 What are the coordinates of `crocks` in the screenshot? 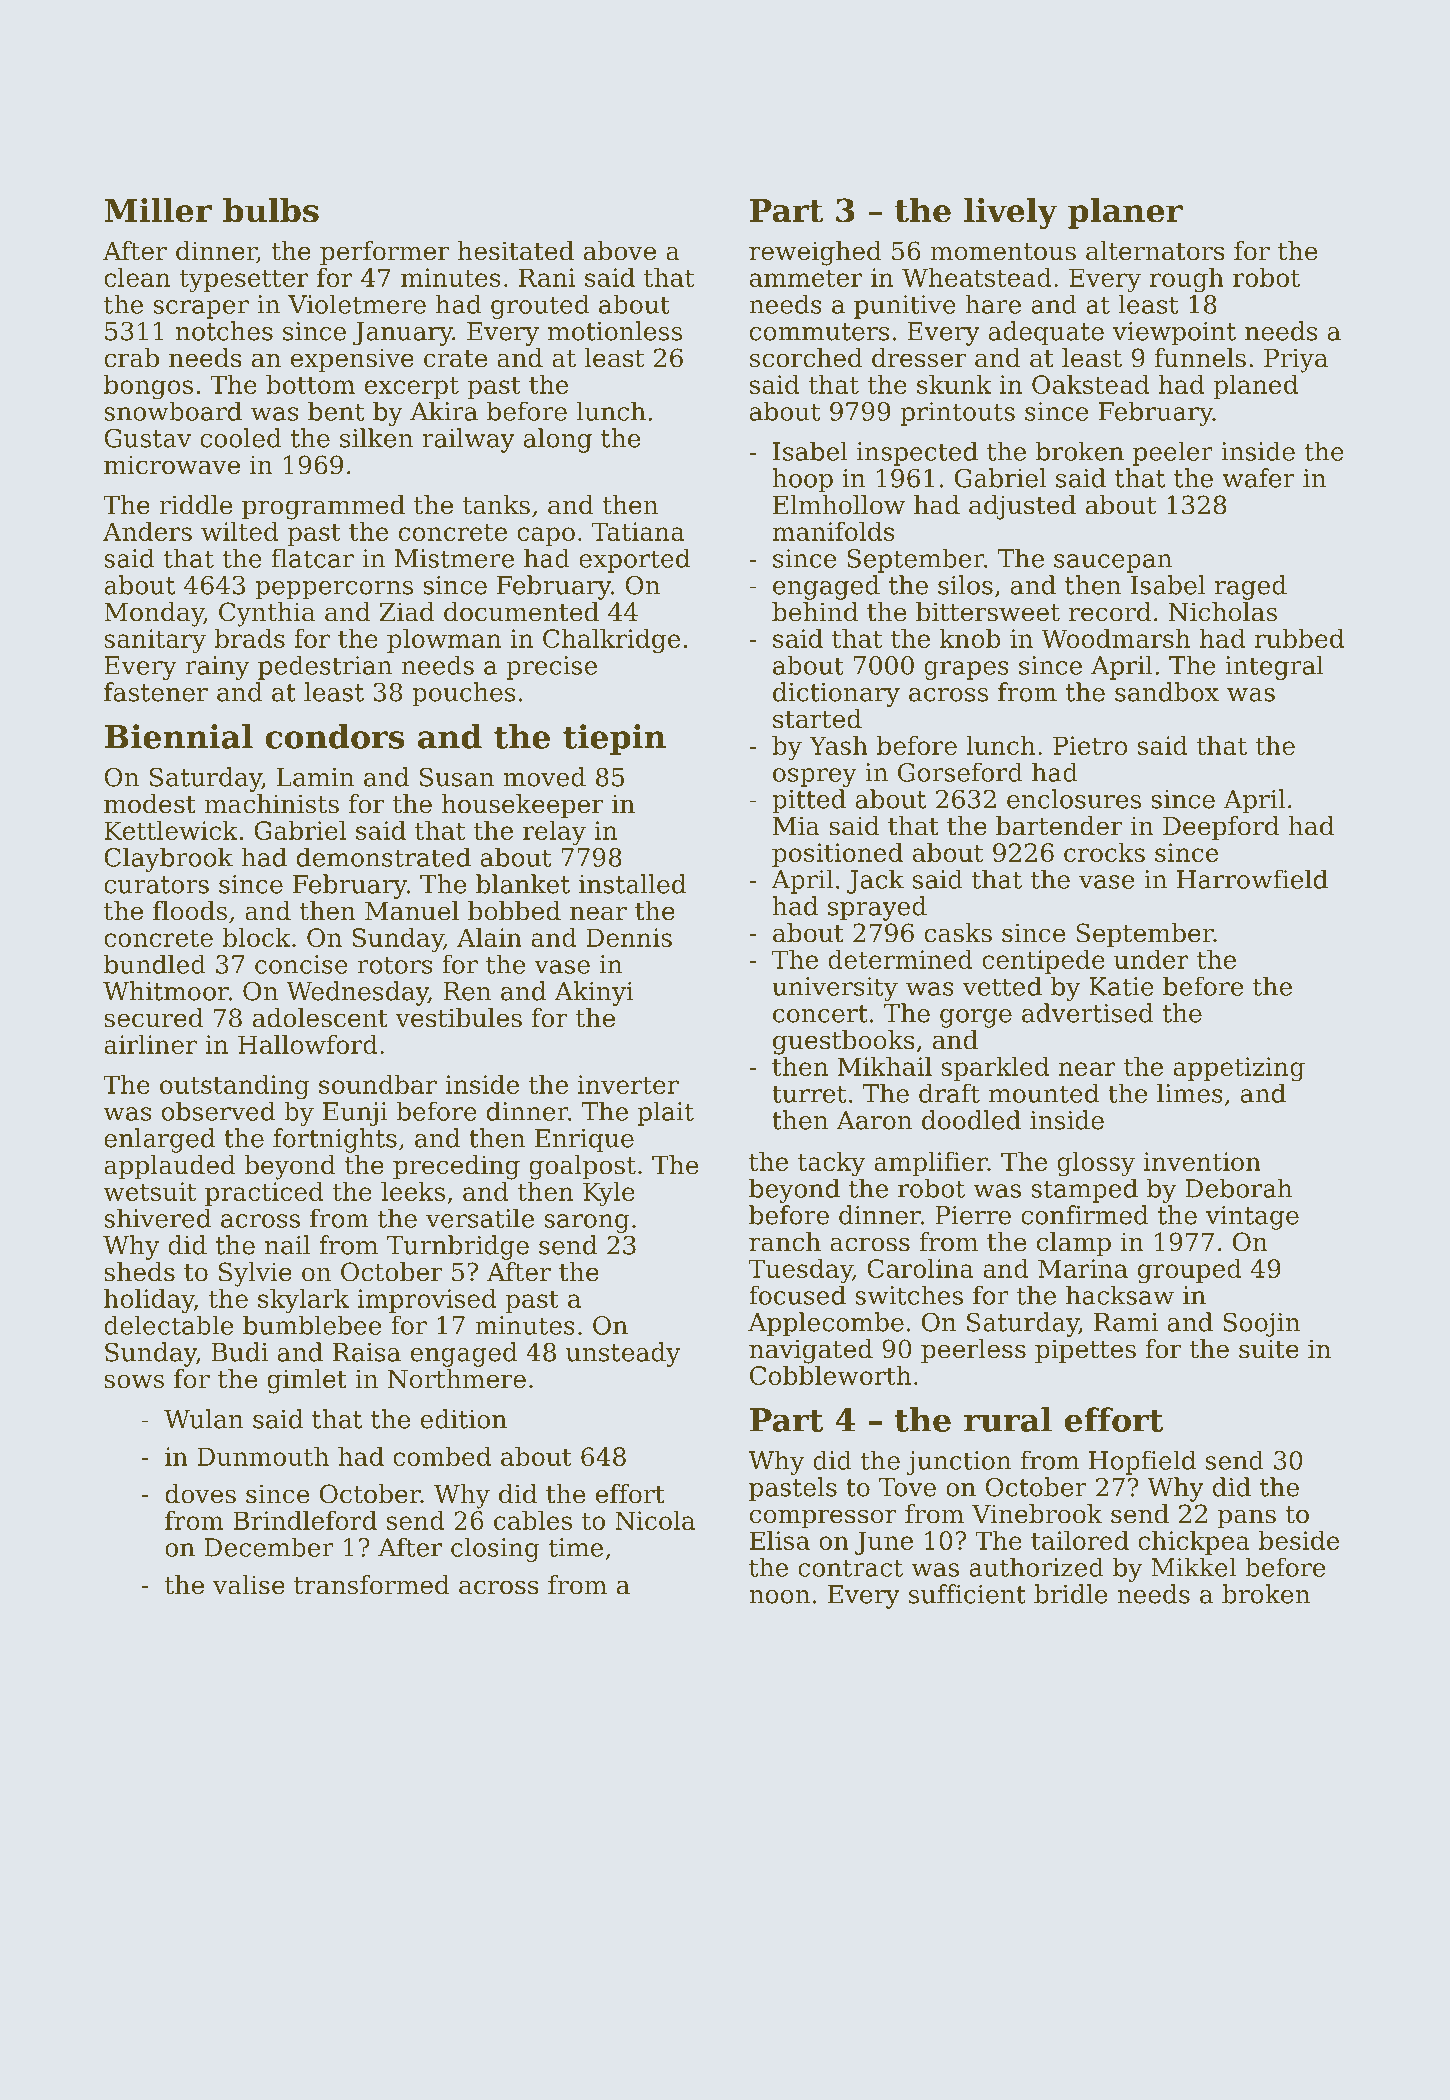 It's located at (1104, 852).
